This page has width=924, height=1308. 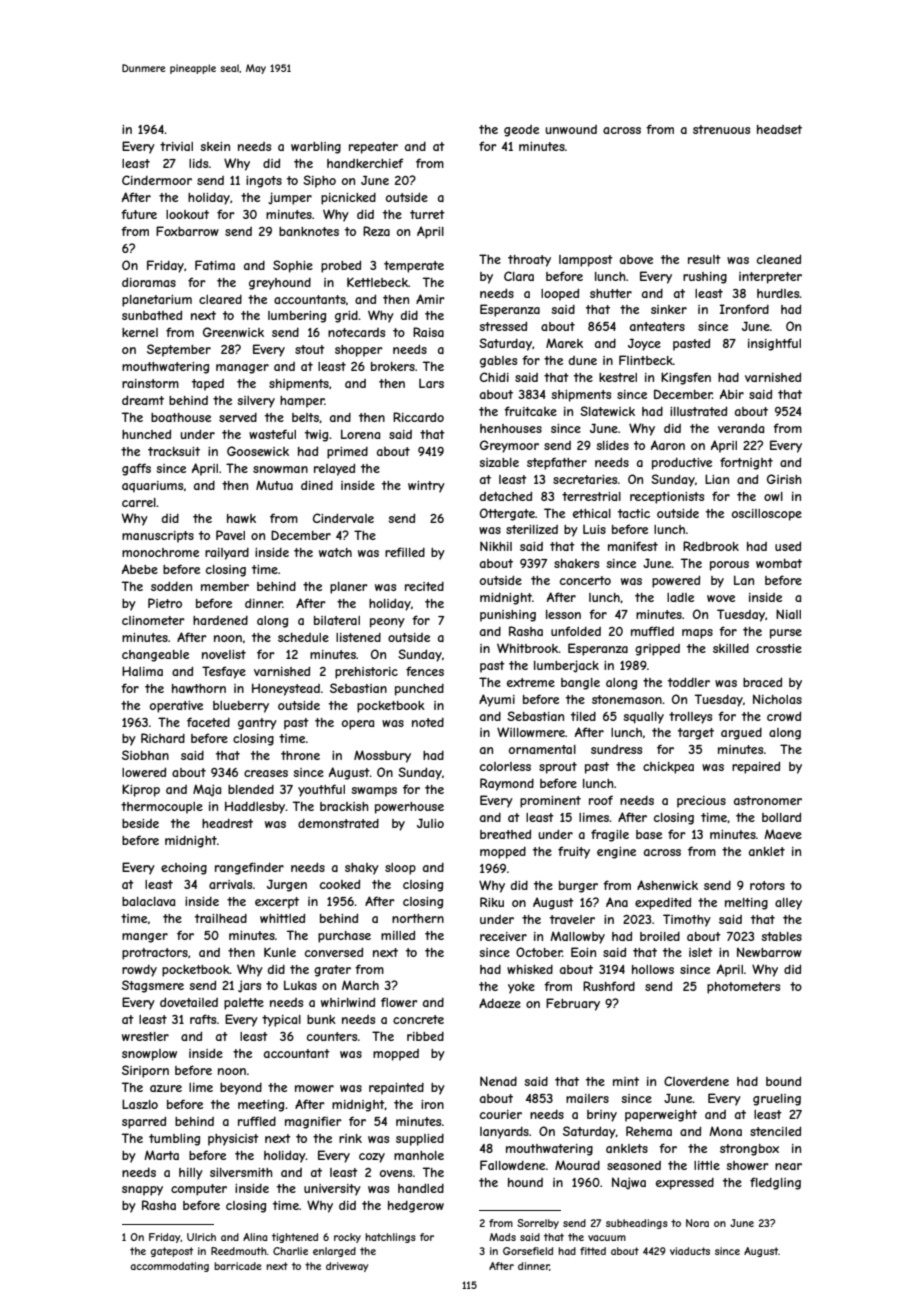 What do you see at coordinates (500, 1003) in the page?
I see `Adaeze` at bounding box center [500, 1003].
